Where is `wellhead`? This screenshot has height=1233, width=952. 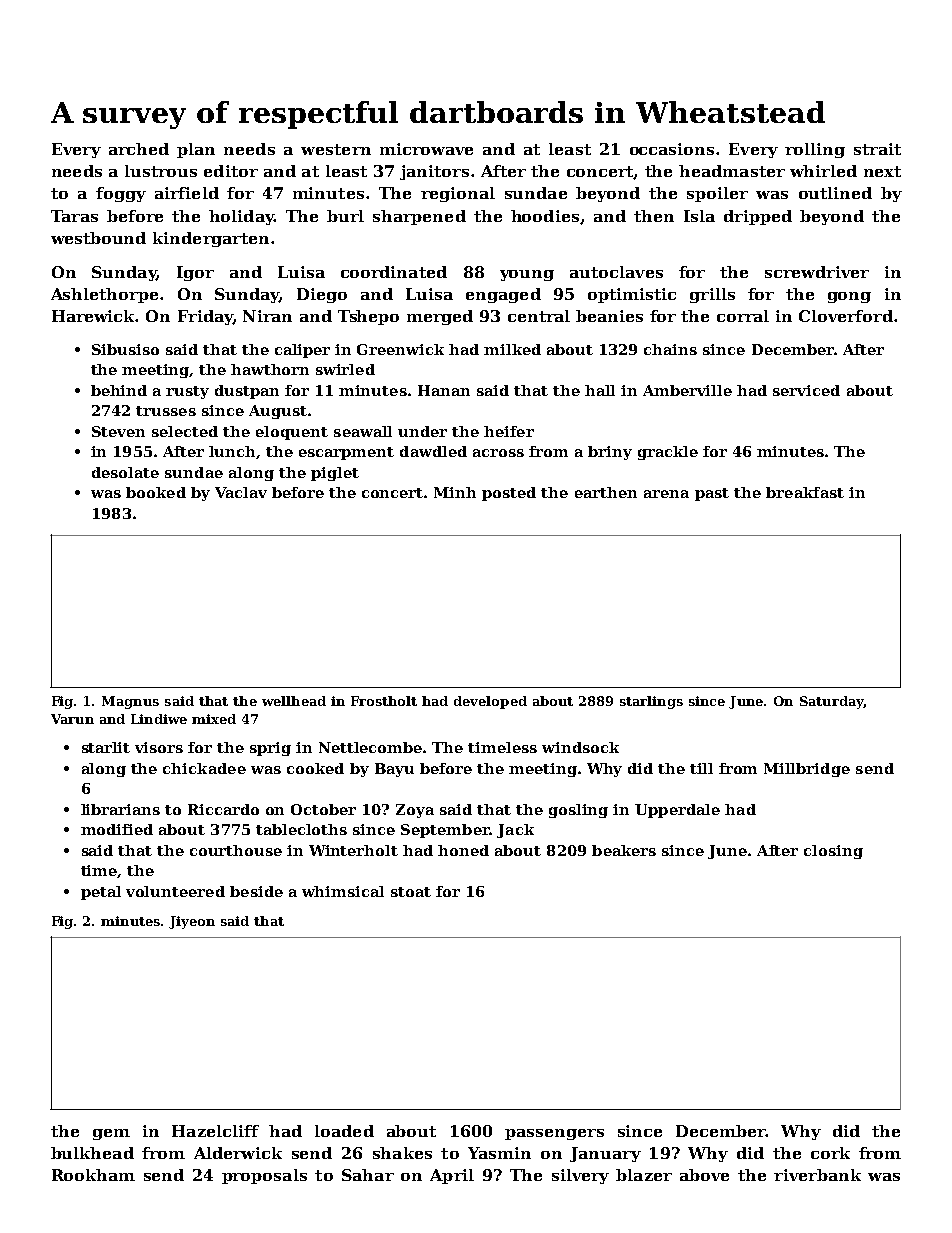
wellhead is located at coordinates (294, 701).
